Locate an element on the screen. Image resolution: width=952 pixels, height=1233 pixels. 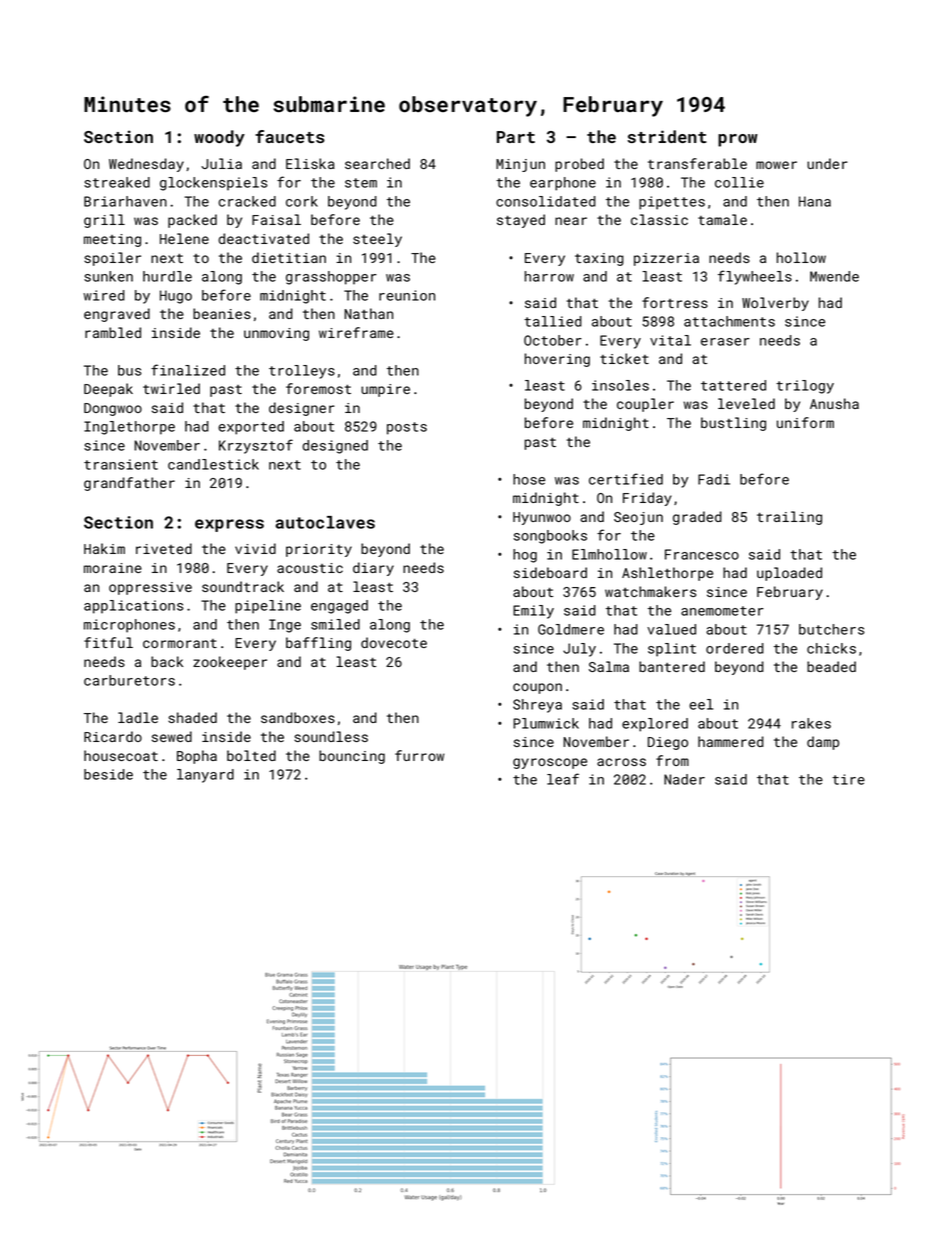
stayed is located at coordinates (521, 221).
